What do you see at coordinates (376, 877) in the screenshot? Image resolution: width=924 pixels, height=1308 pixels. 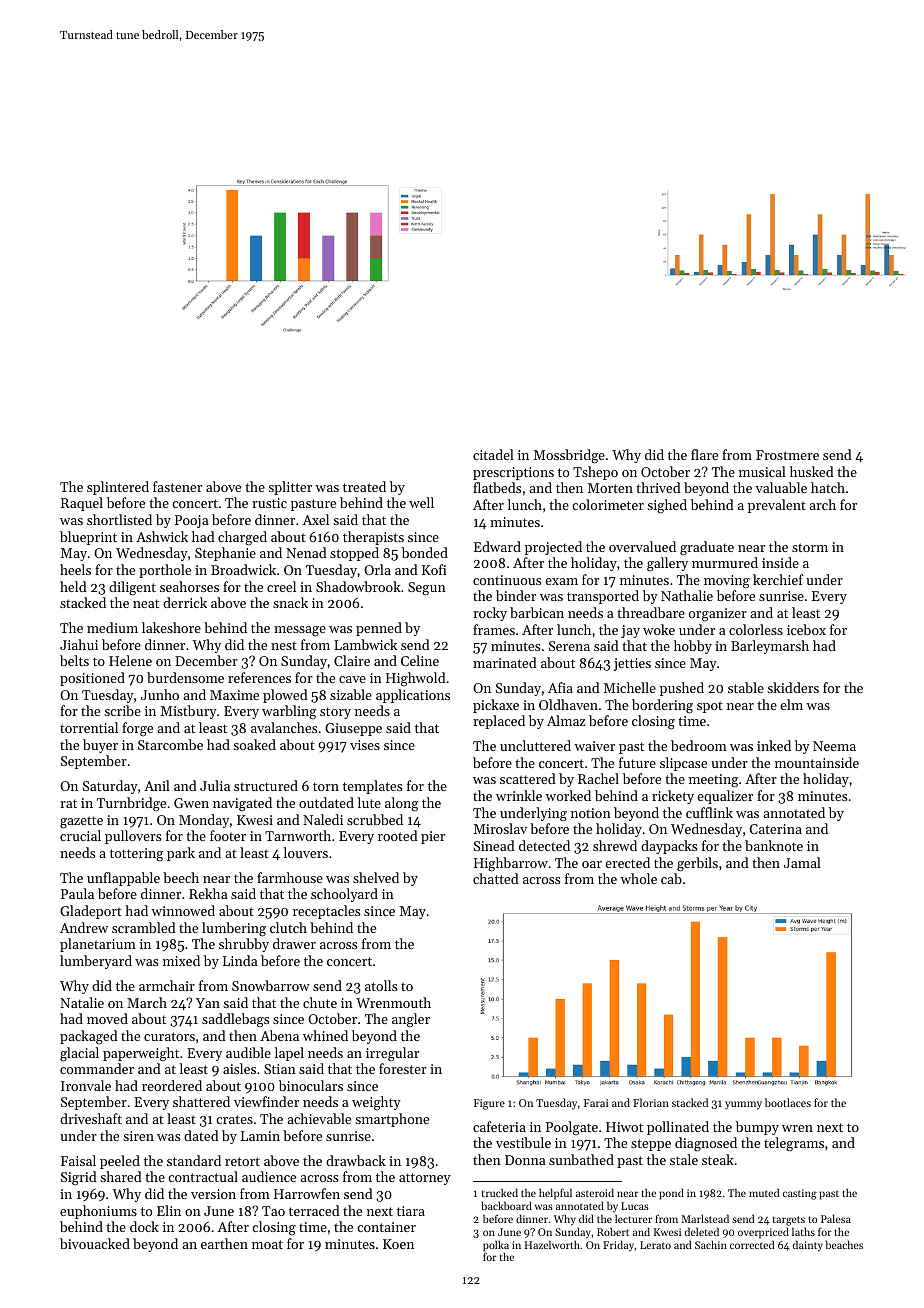 I see `shelved` at bounding box center [376, 877].
